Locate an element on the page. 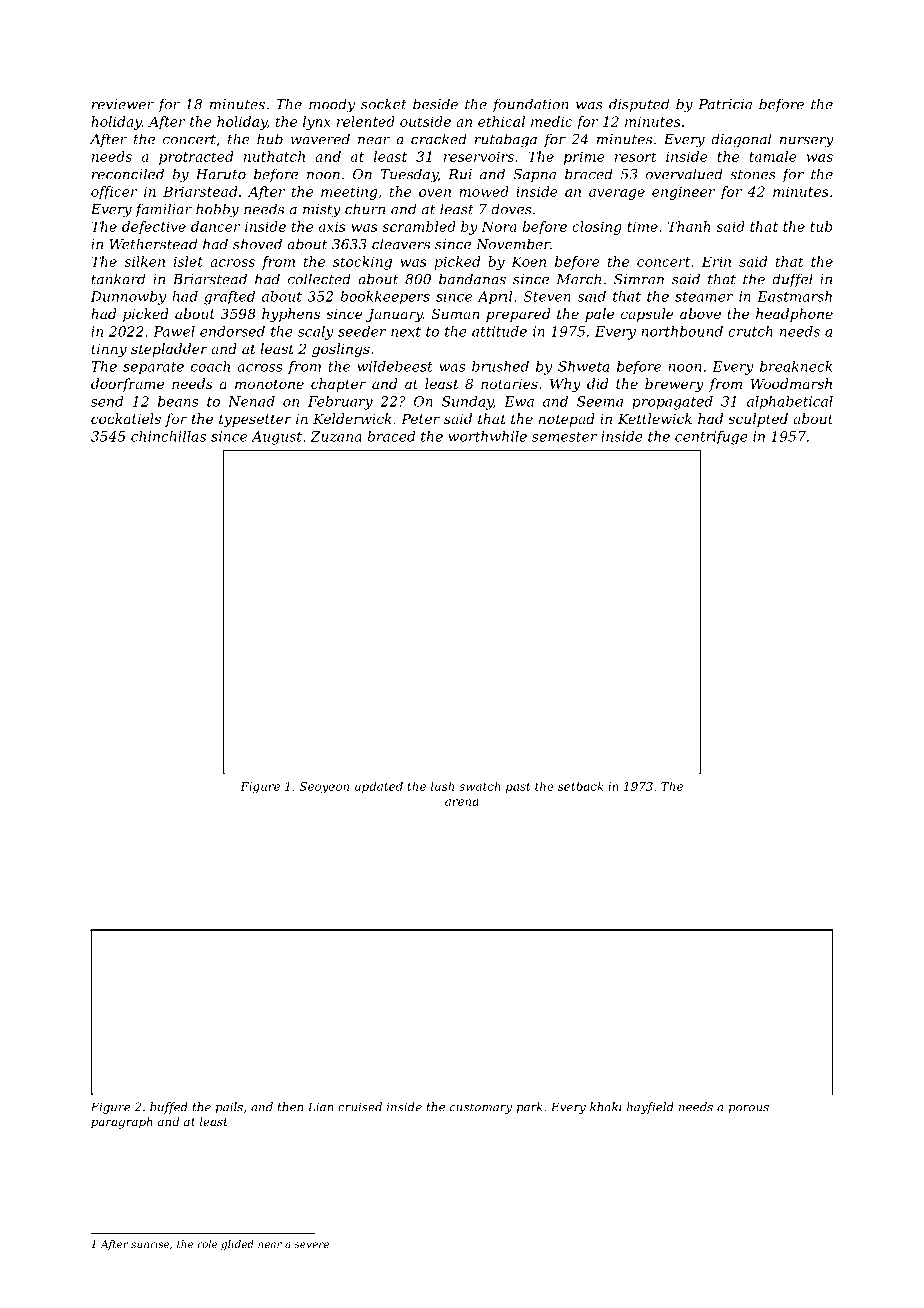  chinchillas is located at coordinates (168, 436).
